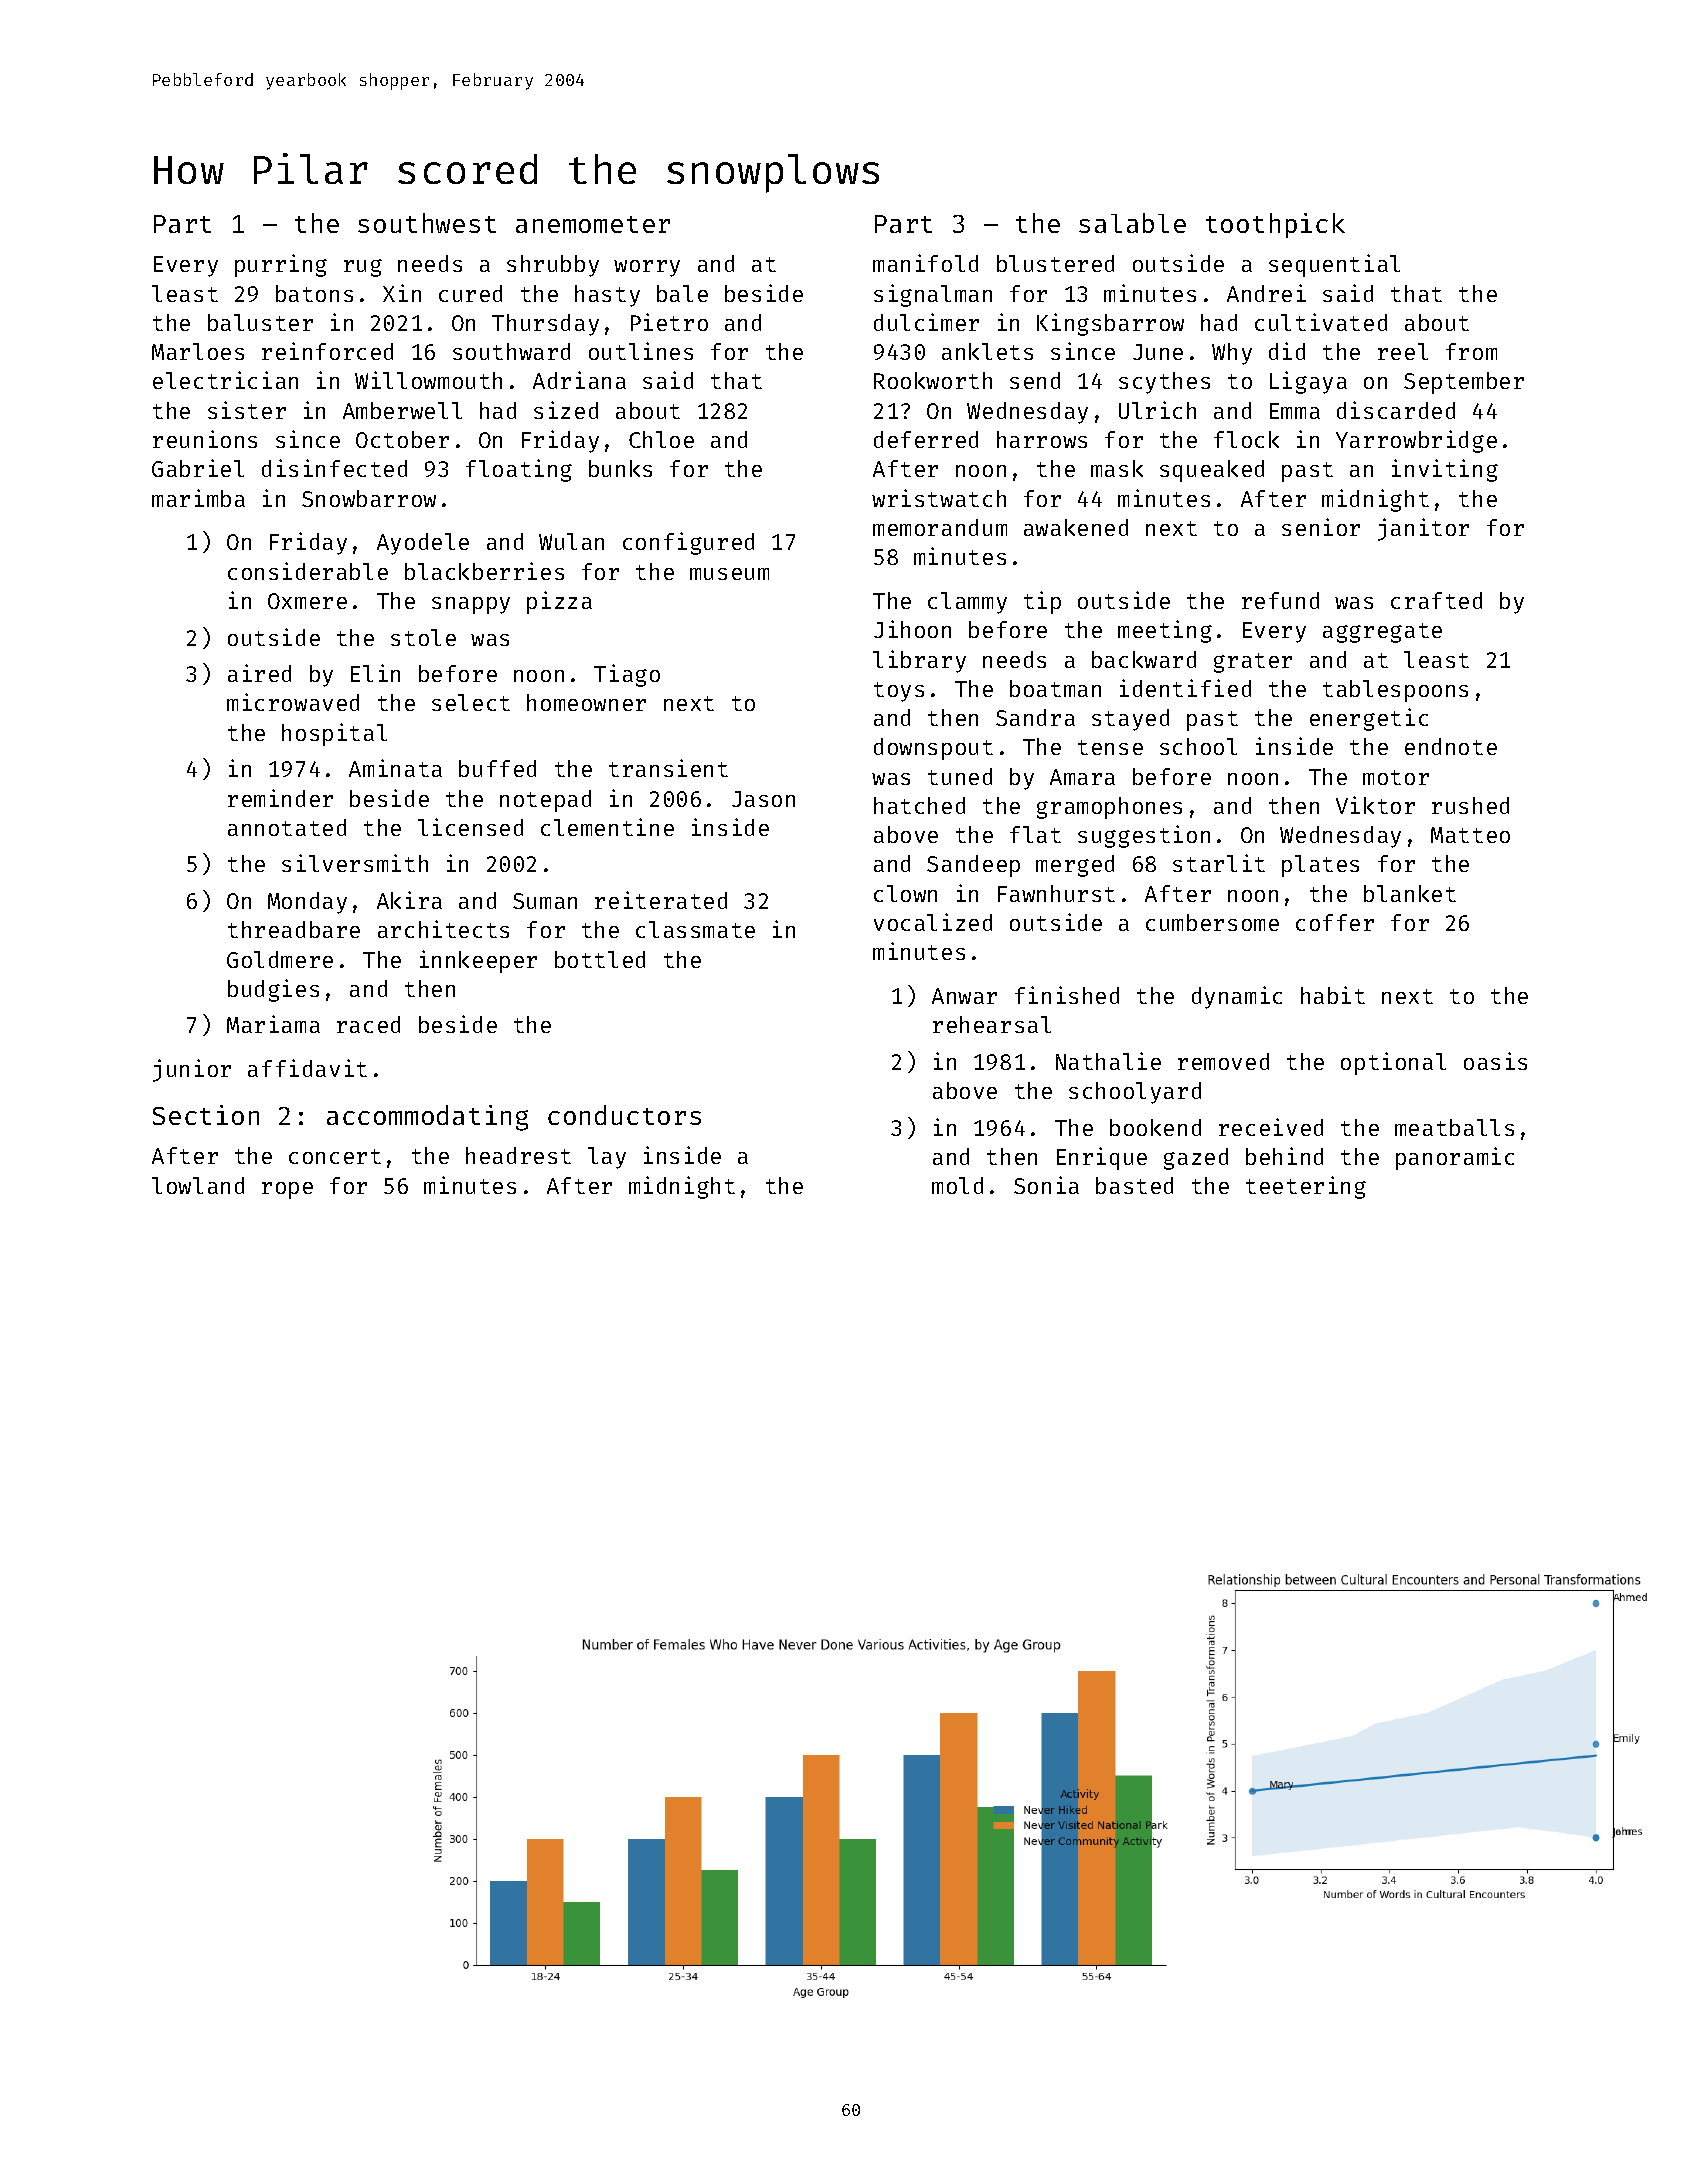 The height and width of the screenshot is (2178, 1683). What do you see at coordinates (1212, 471) in the screenshot?
I see `squeaked` at bounding box center [1212, 471].
